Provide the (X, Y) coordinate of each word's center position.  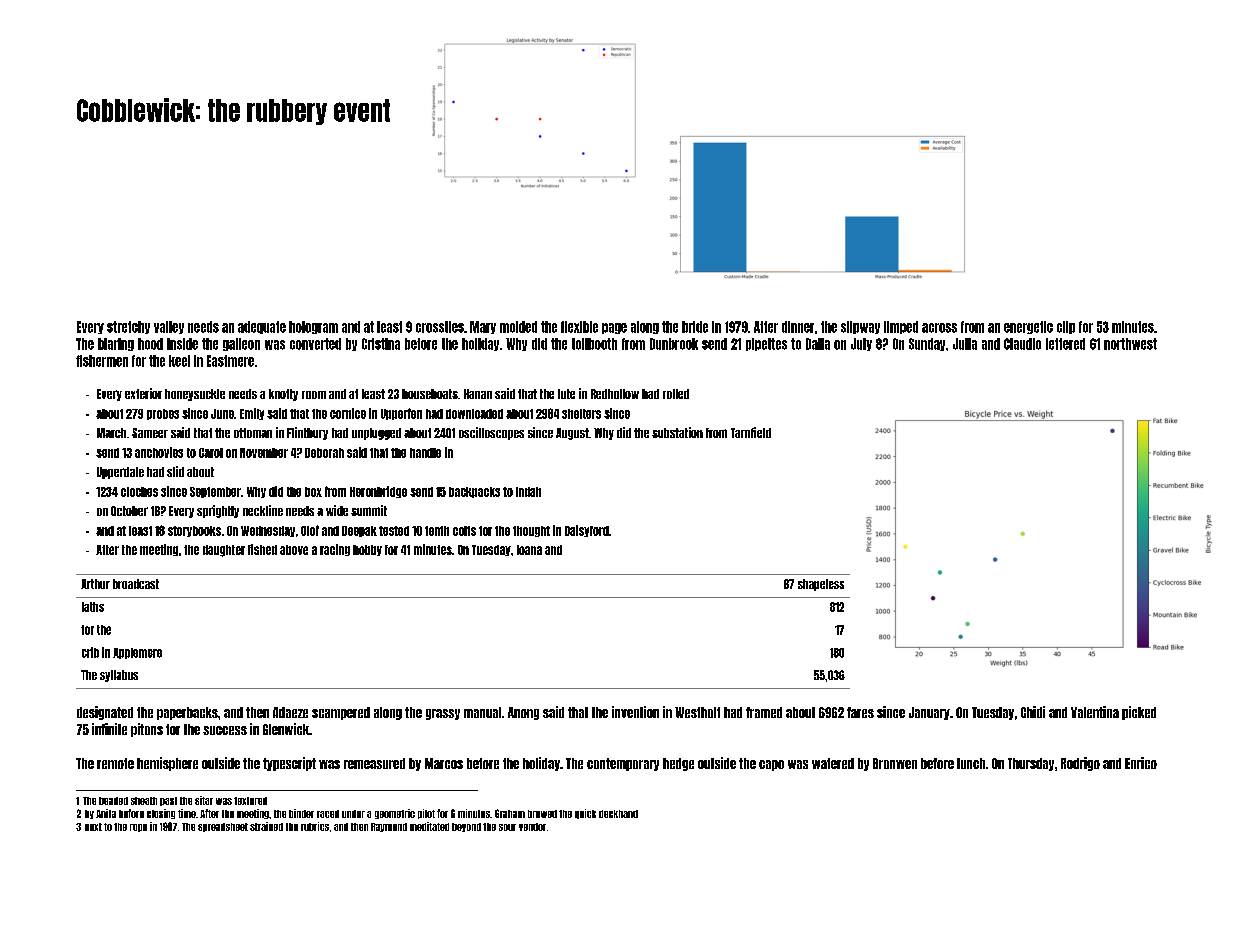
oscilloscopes (491, 433)
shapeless (821, 585)
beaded (113, 801)
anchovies (159, 452)
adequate (262, 327)
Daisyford (587, 531)
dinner (798, 327)
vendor (532, 827)
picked (1139, 713)
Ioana (529, 550)
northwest (1130, 344)
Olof (310, 530)
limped (901, 327)
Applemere (137, 653)
